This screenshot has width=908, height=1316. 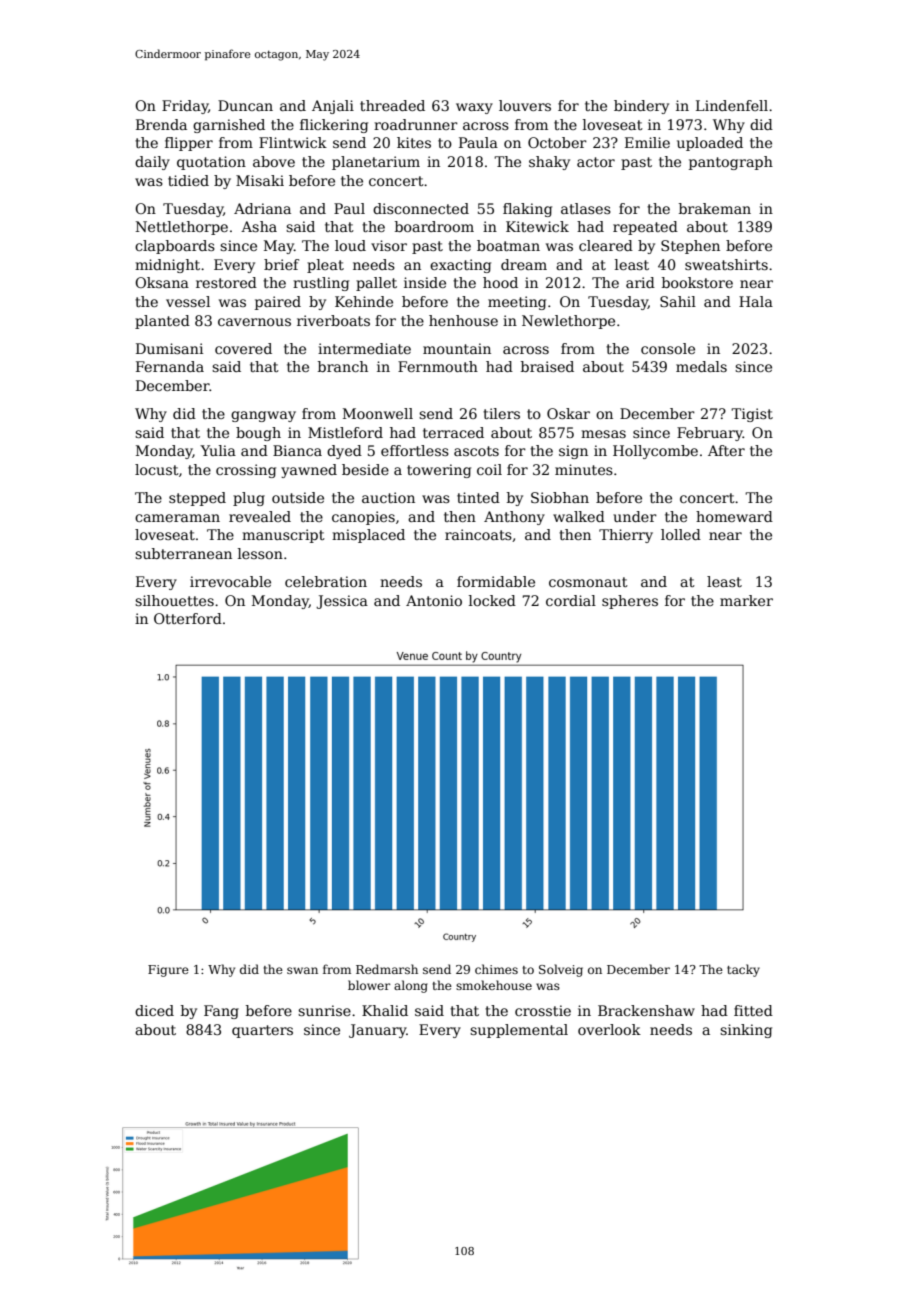 What do you see at coordinates (387, 969) in the screenshot?
I see `Redmarsh` at bounding box center [387, 969].
